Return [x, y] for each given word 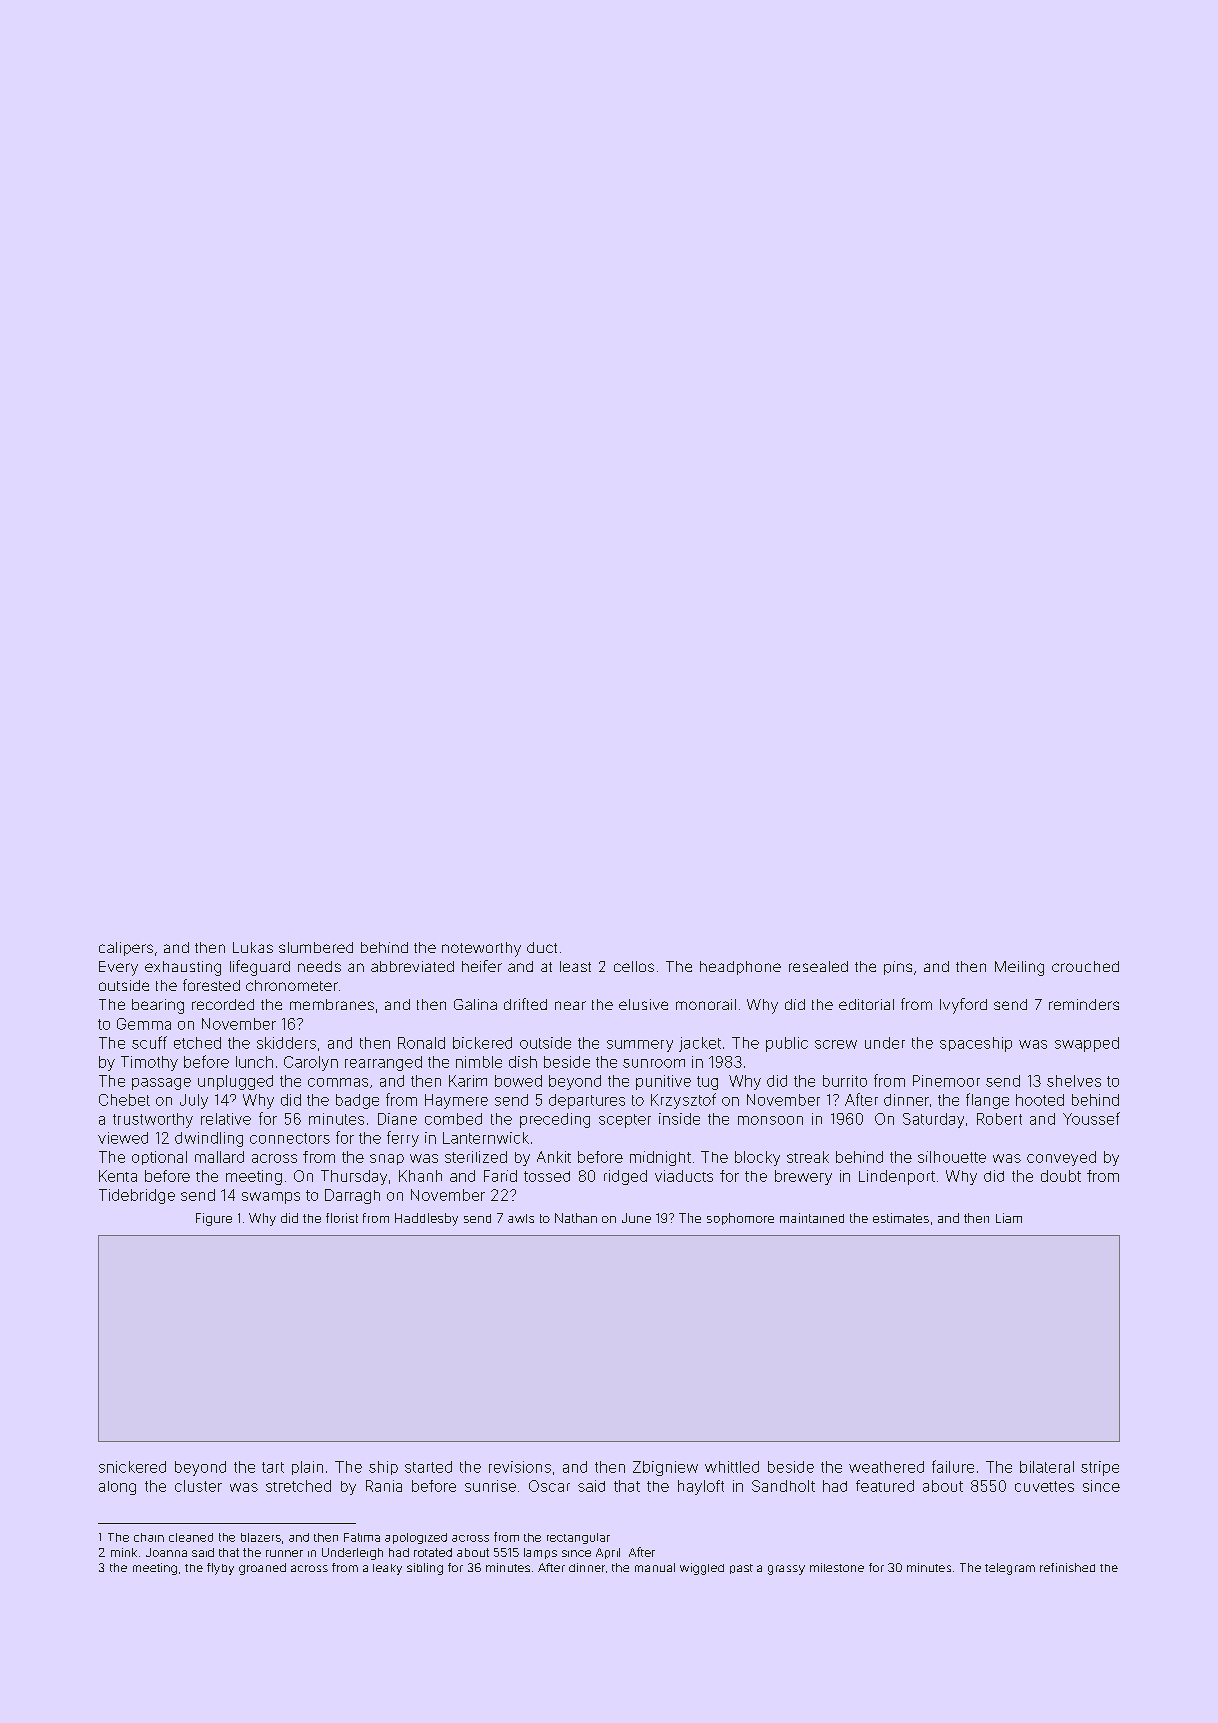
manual [655, 1567]
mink [124, 1552]
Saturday [933, 1120]
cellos [634, 966]
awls [521, 1218]
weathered [886, 1467]
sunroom [654, 1063]
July [194, 1101]
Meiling [1019, 968]
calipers [126, 949]
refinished [1067, 1567]
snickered [132, 1467]
